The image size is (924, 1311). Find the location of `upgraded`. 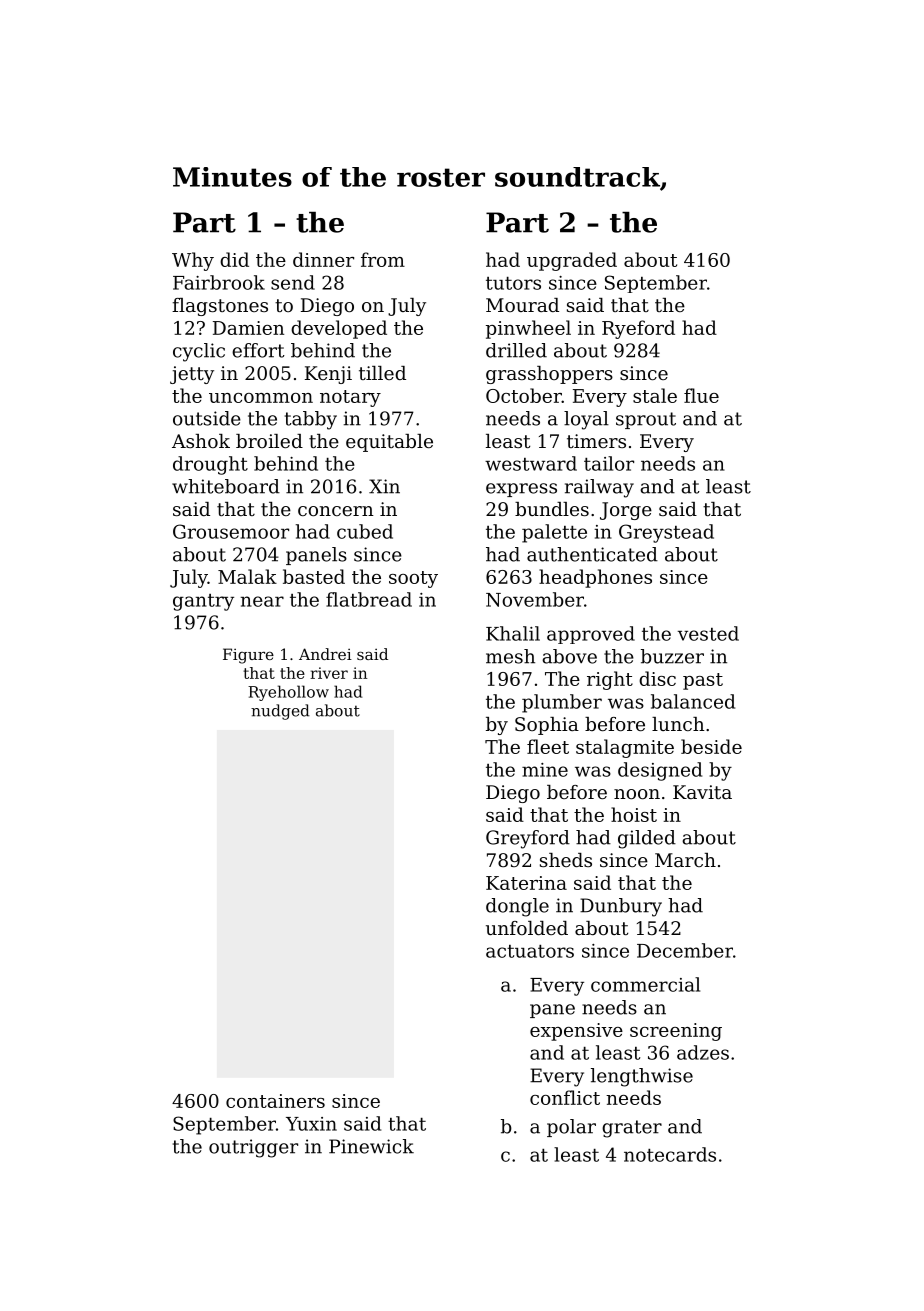

upgraded is located at coordinates (572, 261).
